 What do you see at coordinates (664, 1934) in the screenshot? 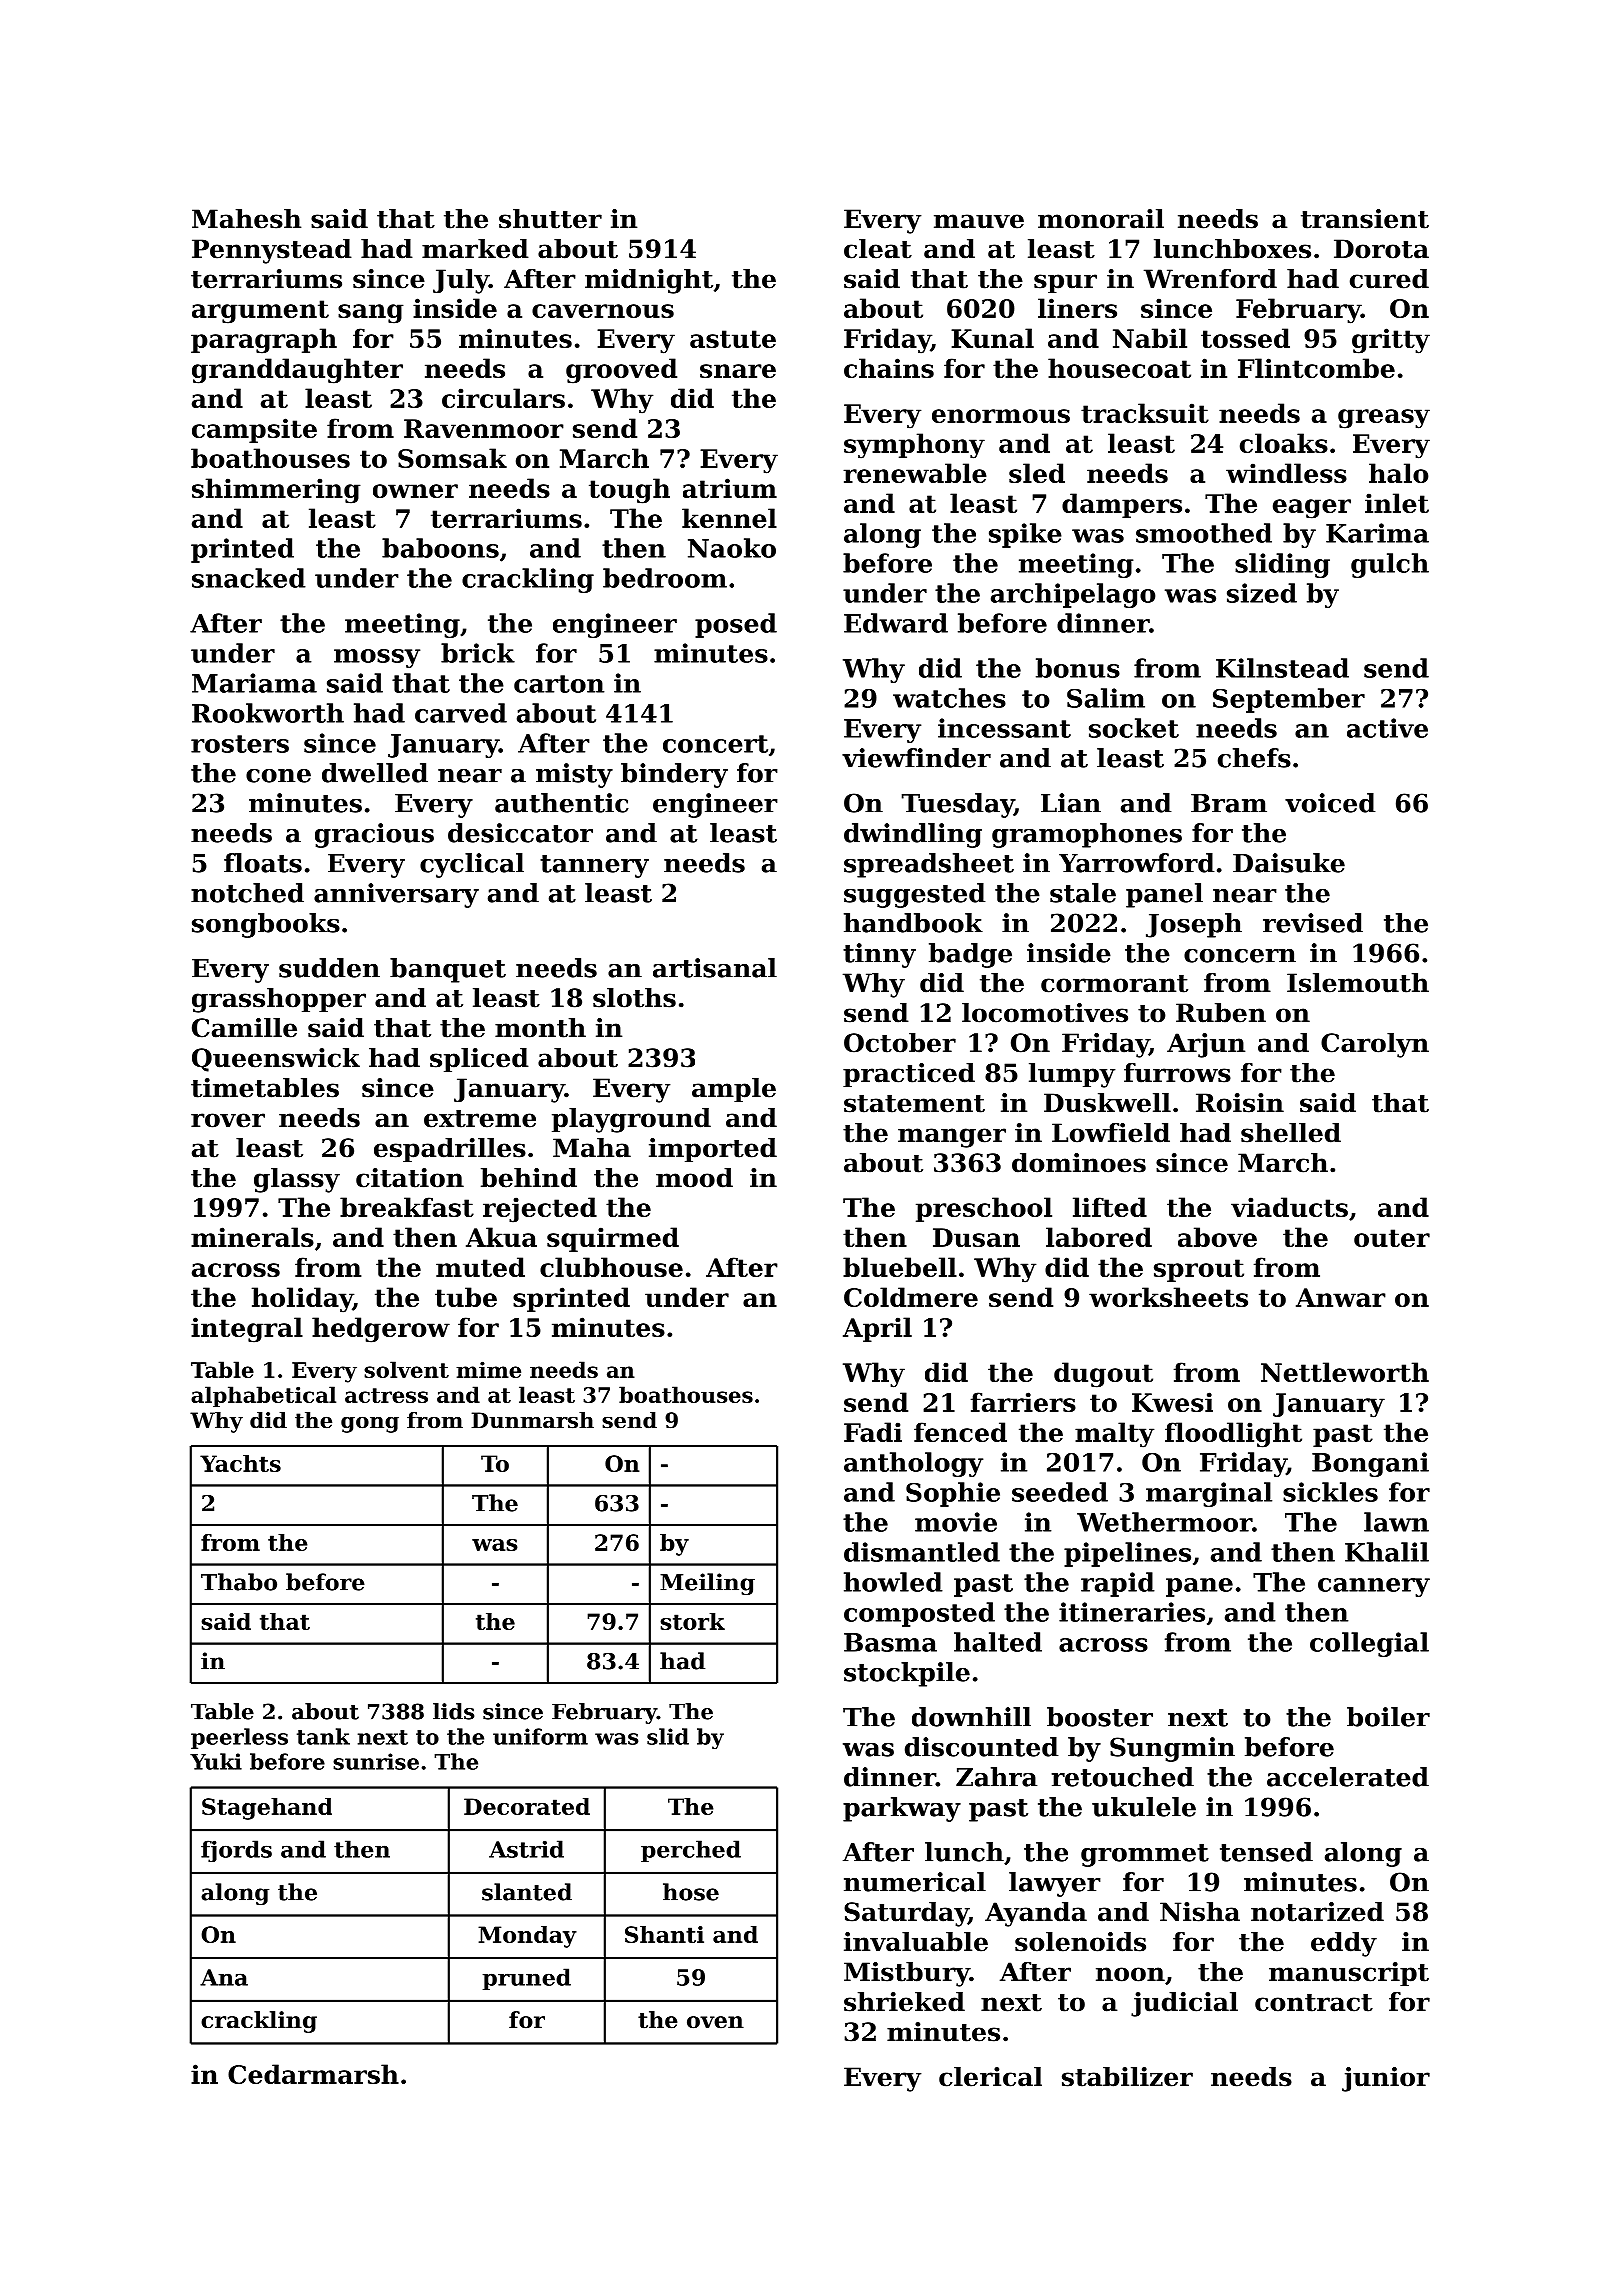
I see `Shanti` at bounding box center [664, 1934].
